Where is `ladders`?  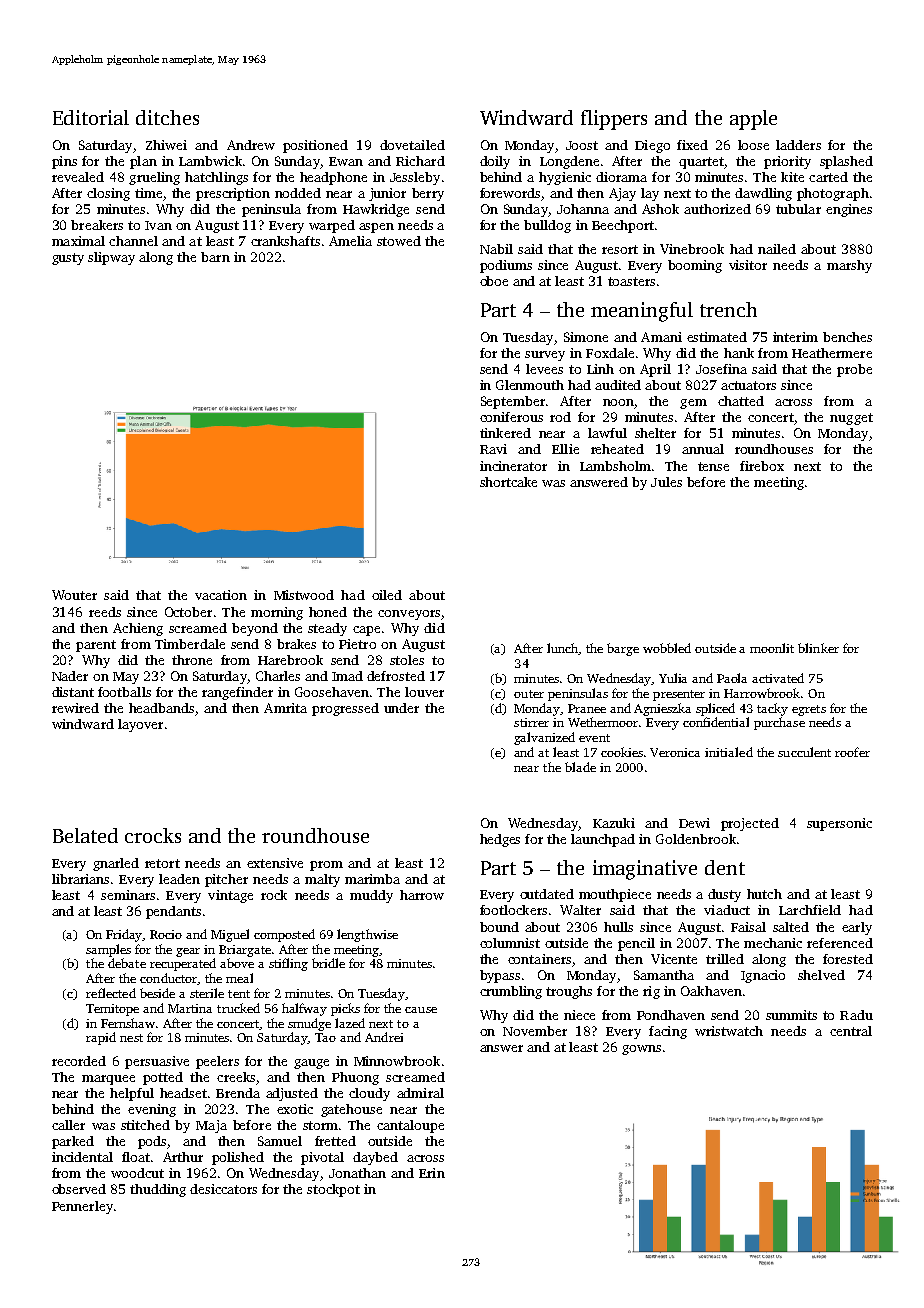
ladders is located at coordinates (798, 145).
